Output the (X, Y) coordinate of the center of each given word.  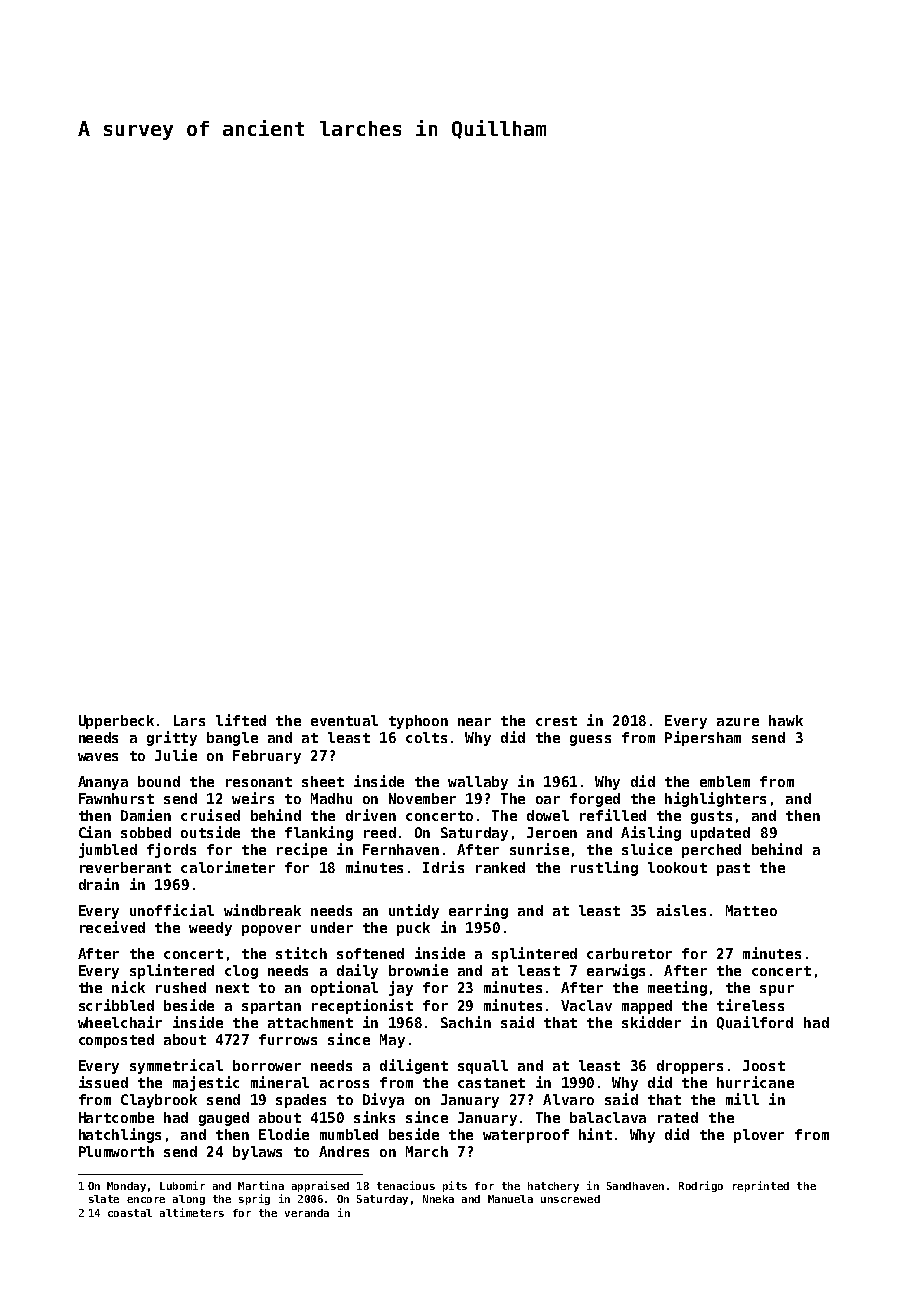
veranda (307, 1213)
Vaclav (586, 1005)
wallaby (478, 783)
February (267, 757)
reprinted (761, 1186)
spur (777, 990)
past (733, 869)
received (112, 927)
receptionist (362, 1006)
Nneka (438, 1199)
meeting (677, 988)
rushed (181, 987)
